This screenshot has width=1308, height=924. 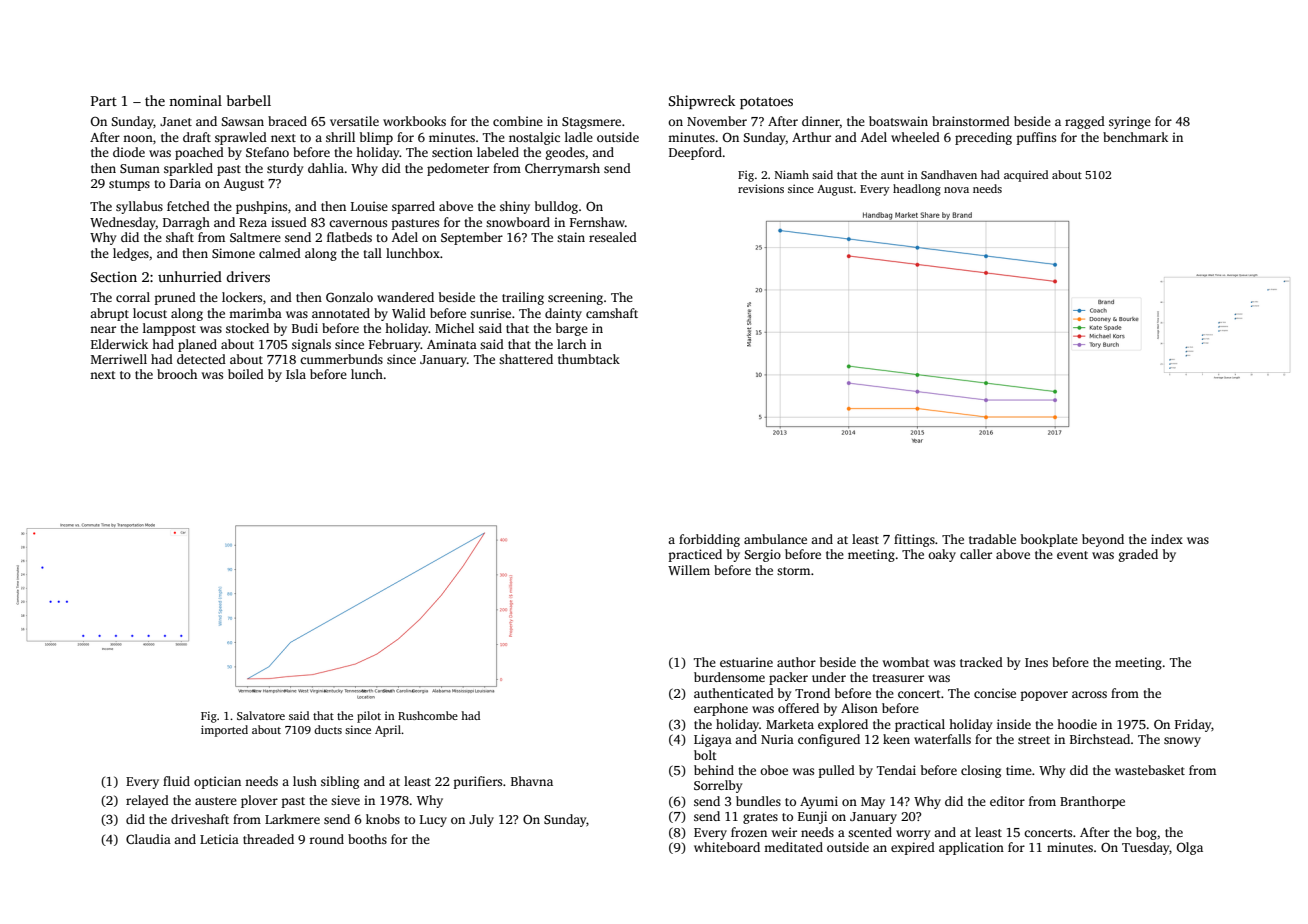 I want to click on fetched, so click(x=188, y=206).
